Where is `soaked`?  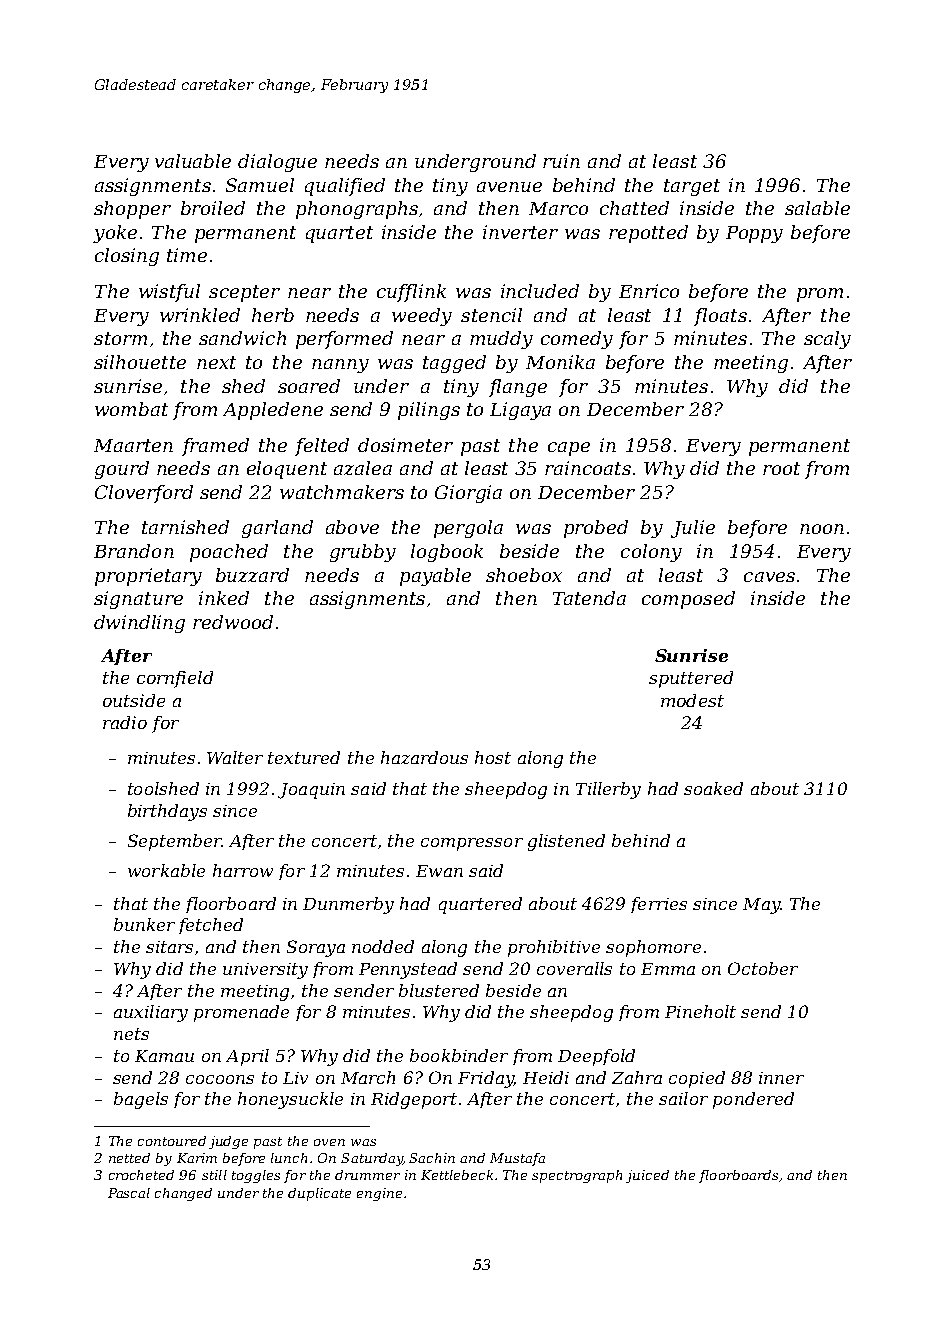 soaked is located at coordinates (713, 788).
